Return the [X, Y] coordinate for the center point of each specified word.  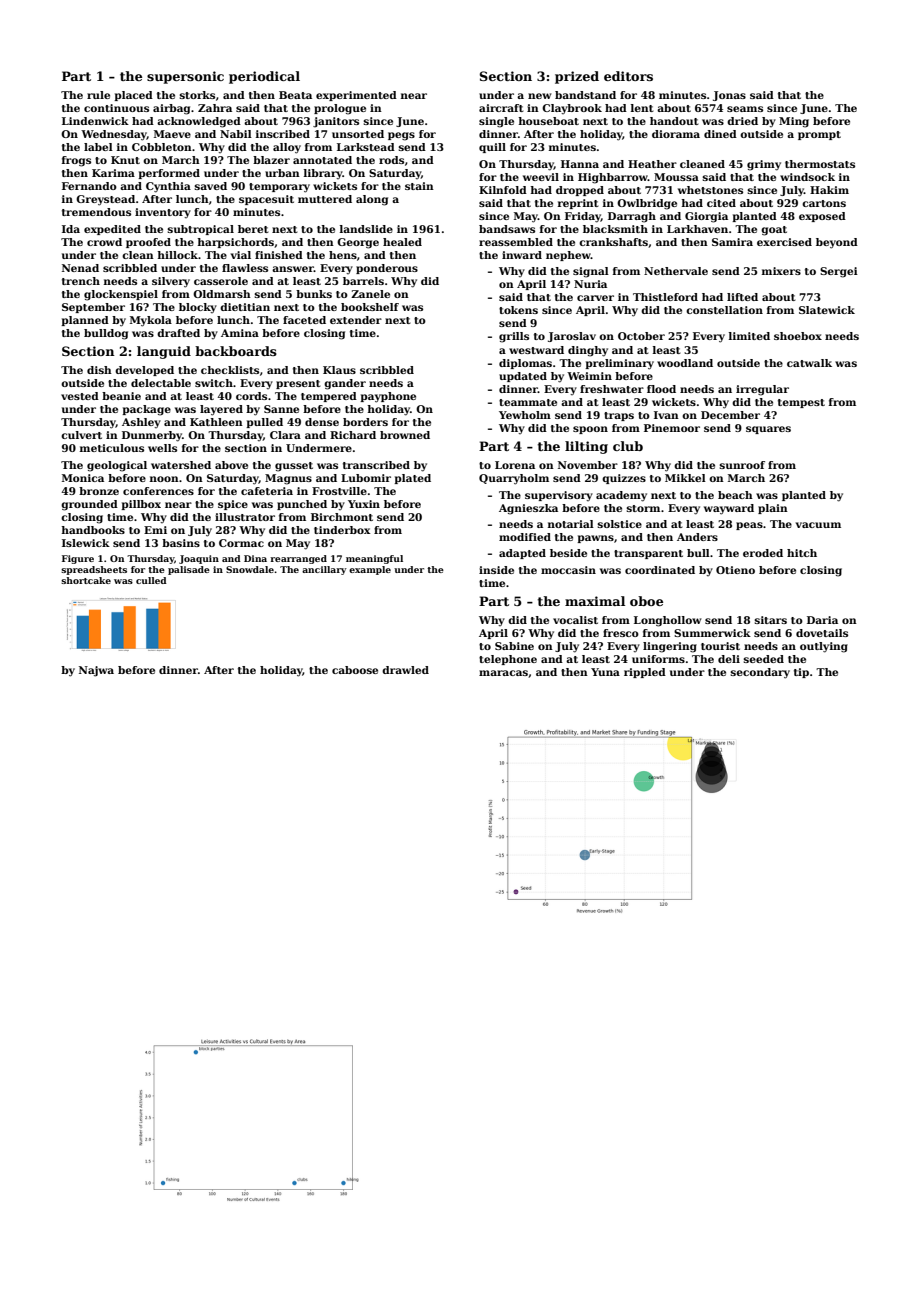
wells [162, 448]
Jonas [729, 96]
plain [773, 509]
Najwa [96, 671]
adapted [522, 554]
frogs [76, 161]
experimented [356, 96]
